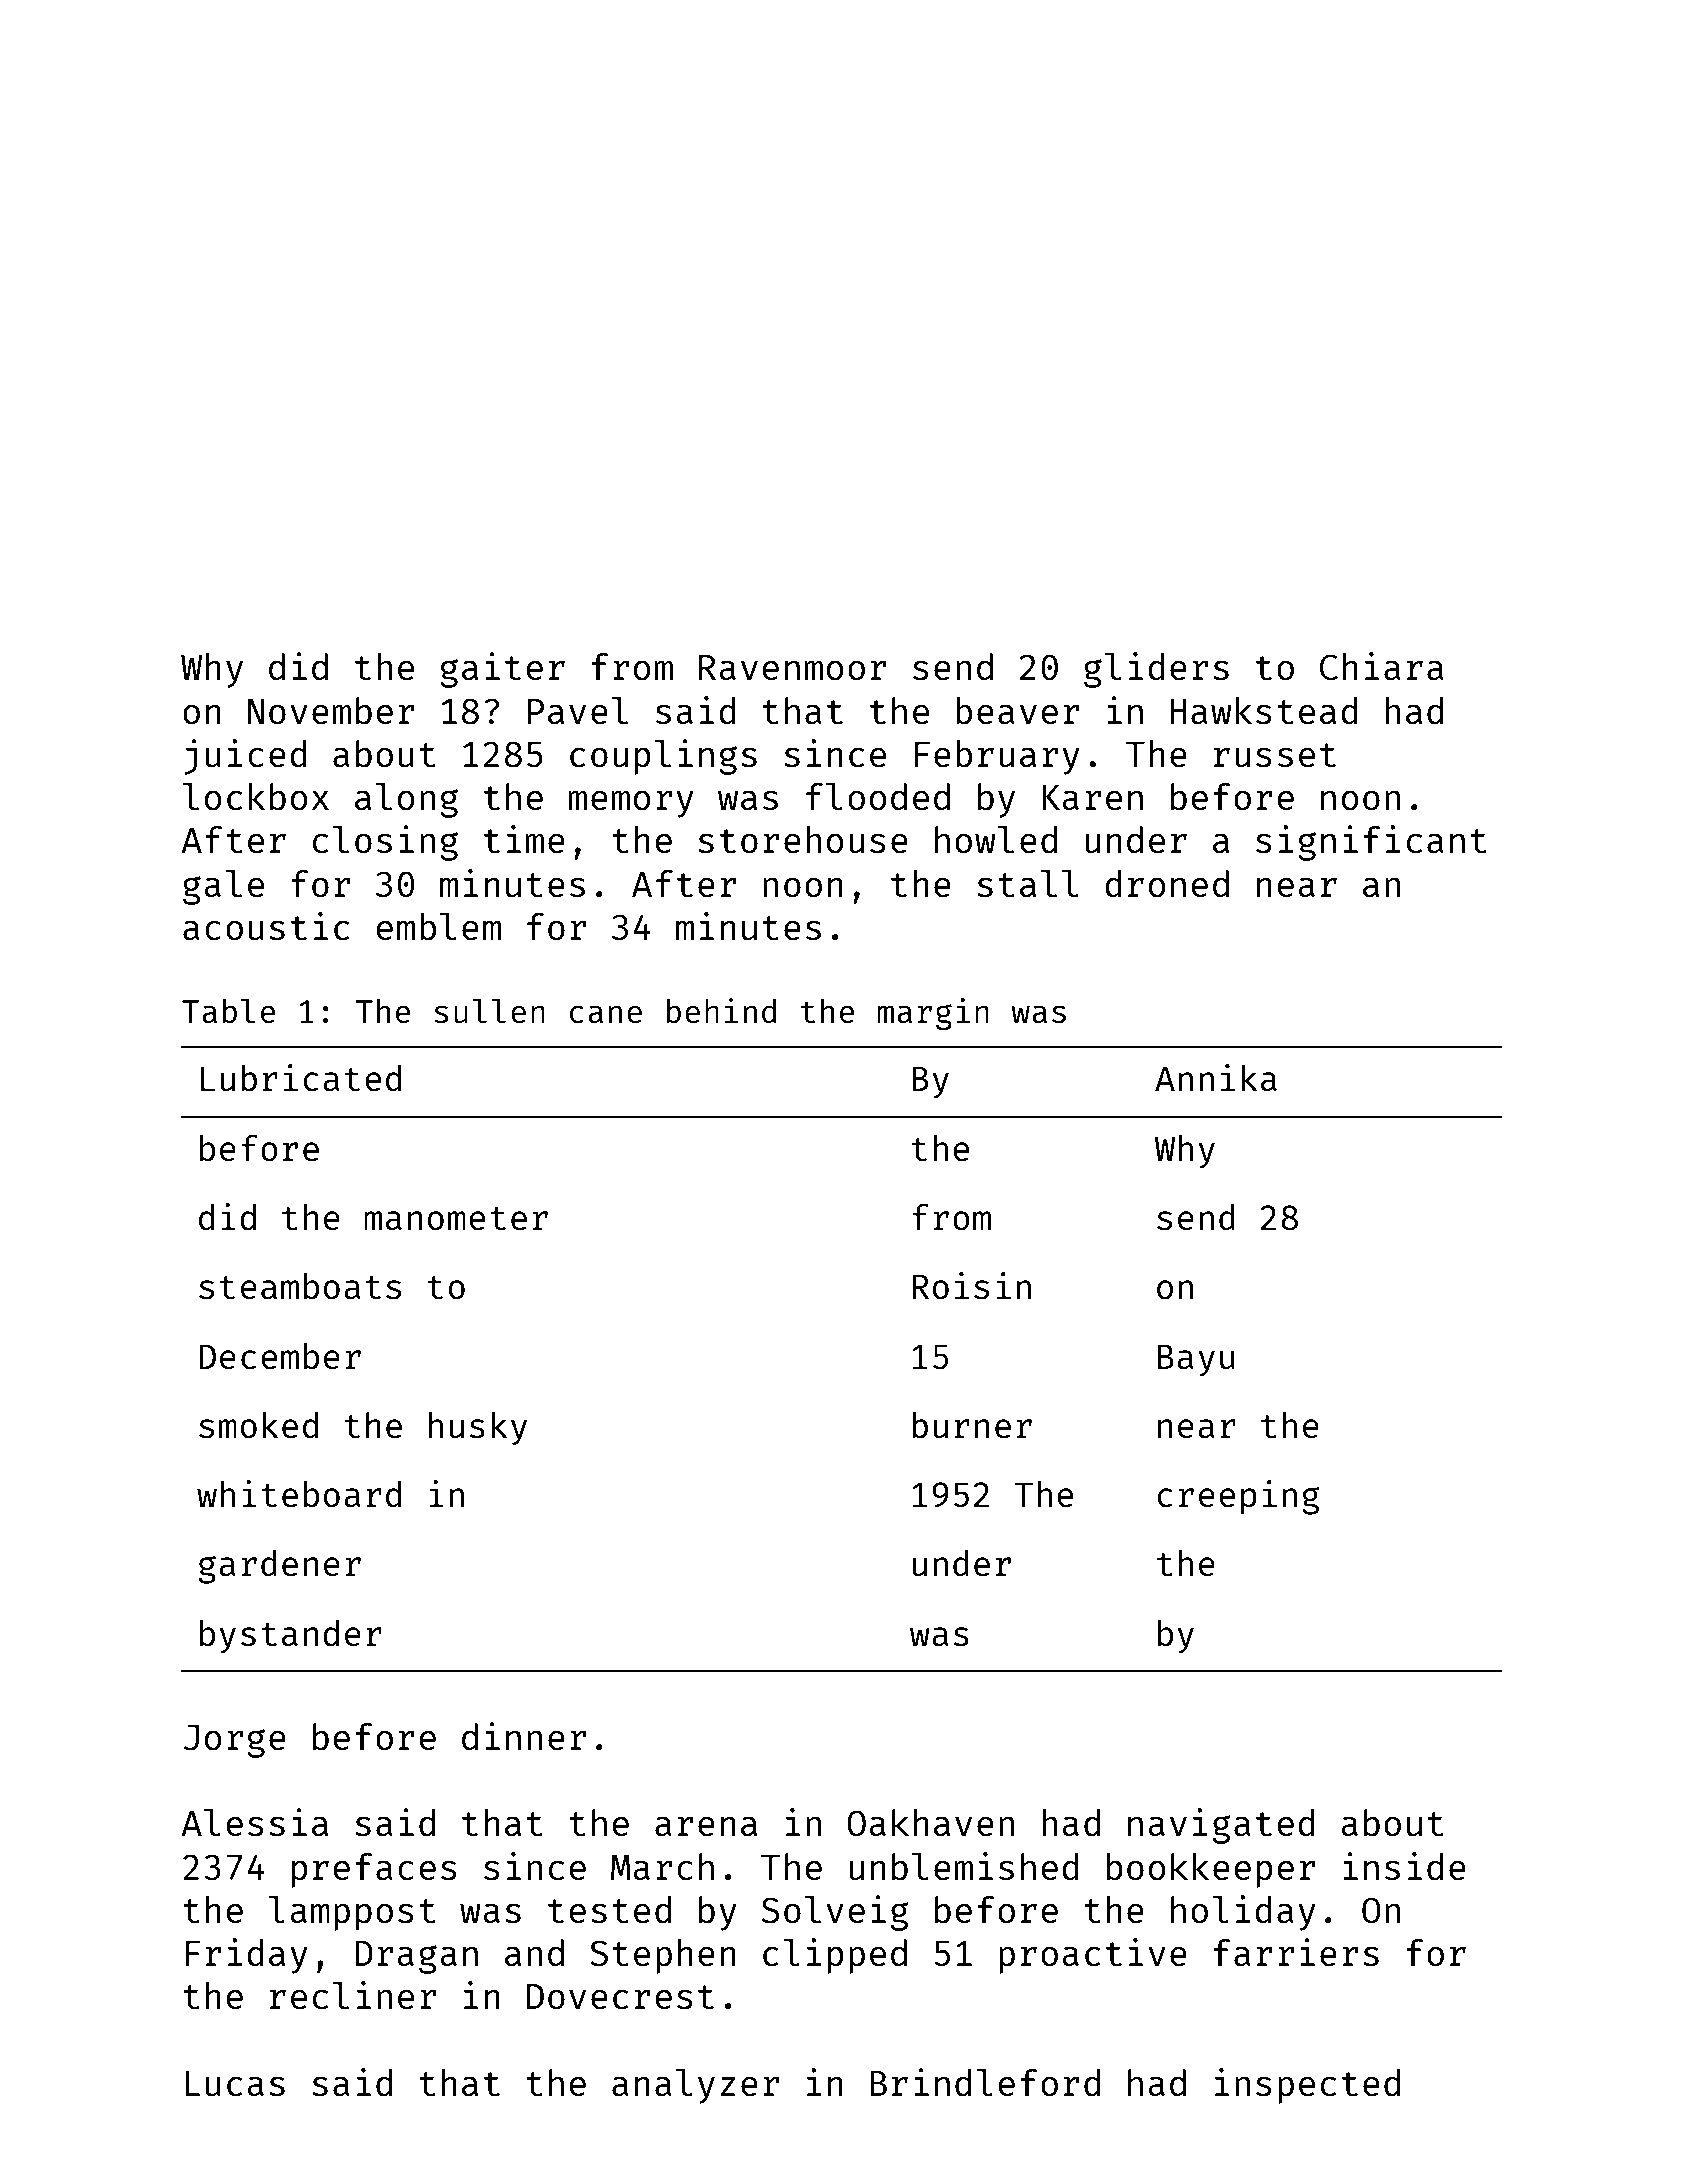  I want to click on November, so click(331, 711).
